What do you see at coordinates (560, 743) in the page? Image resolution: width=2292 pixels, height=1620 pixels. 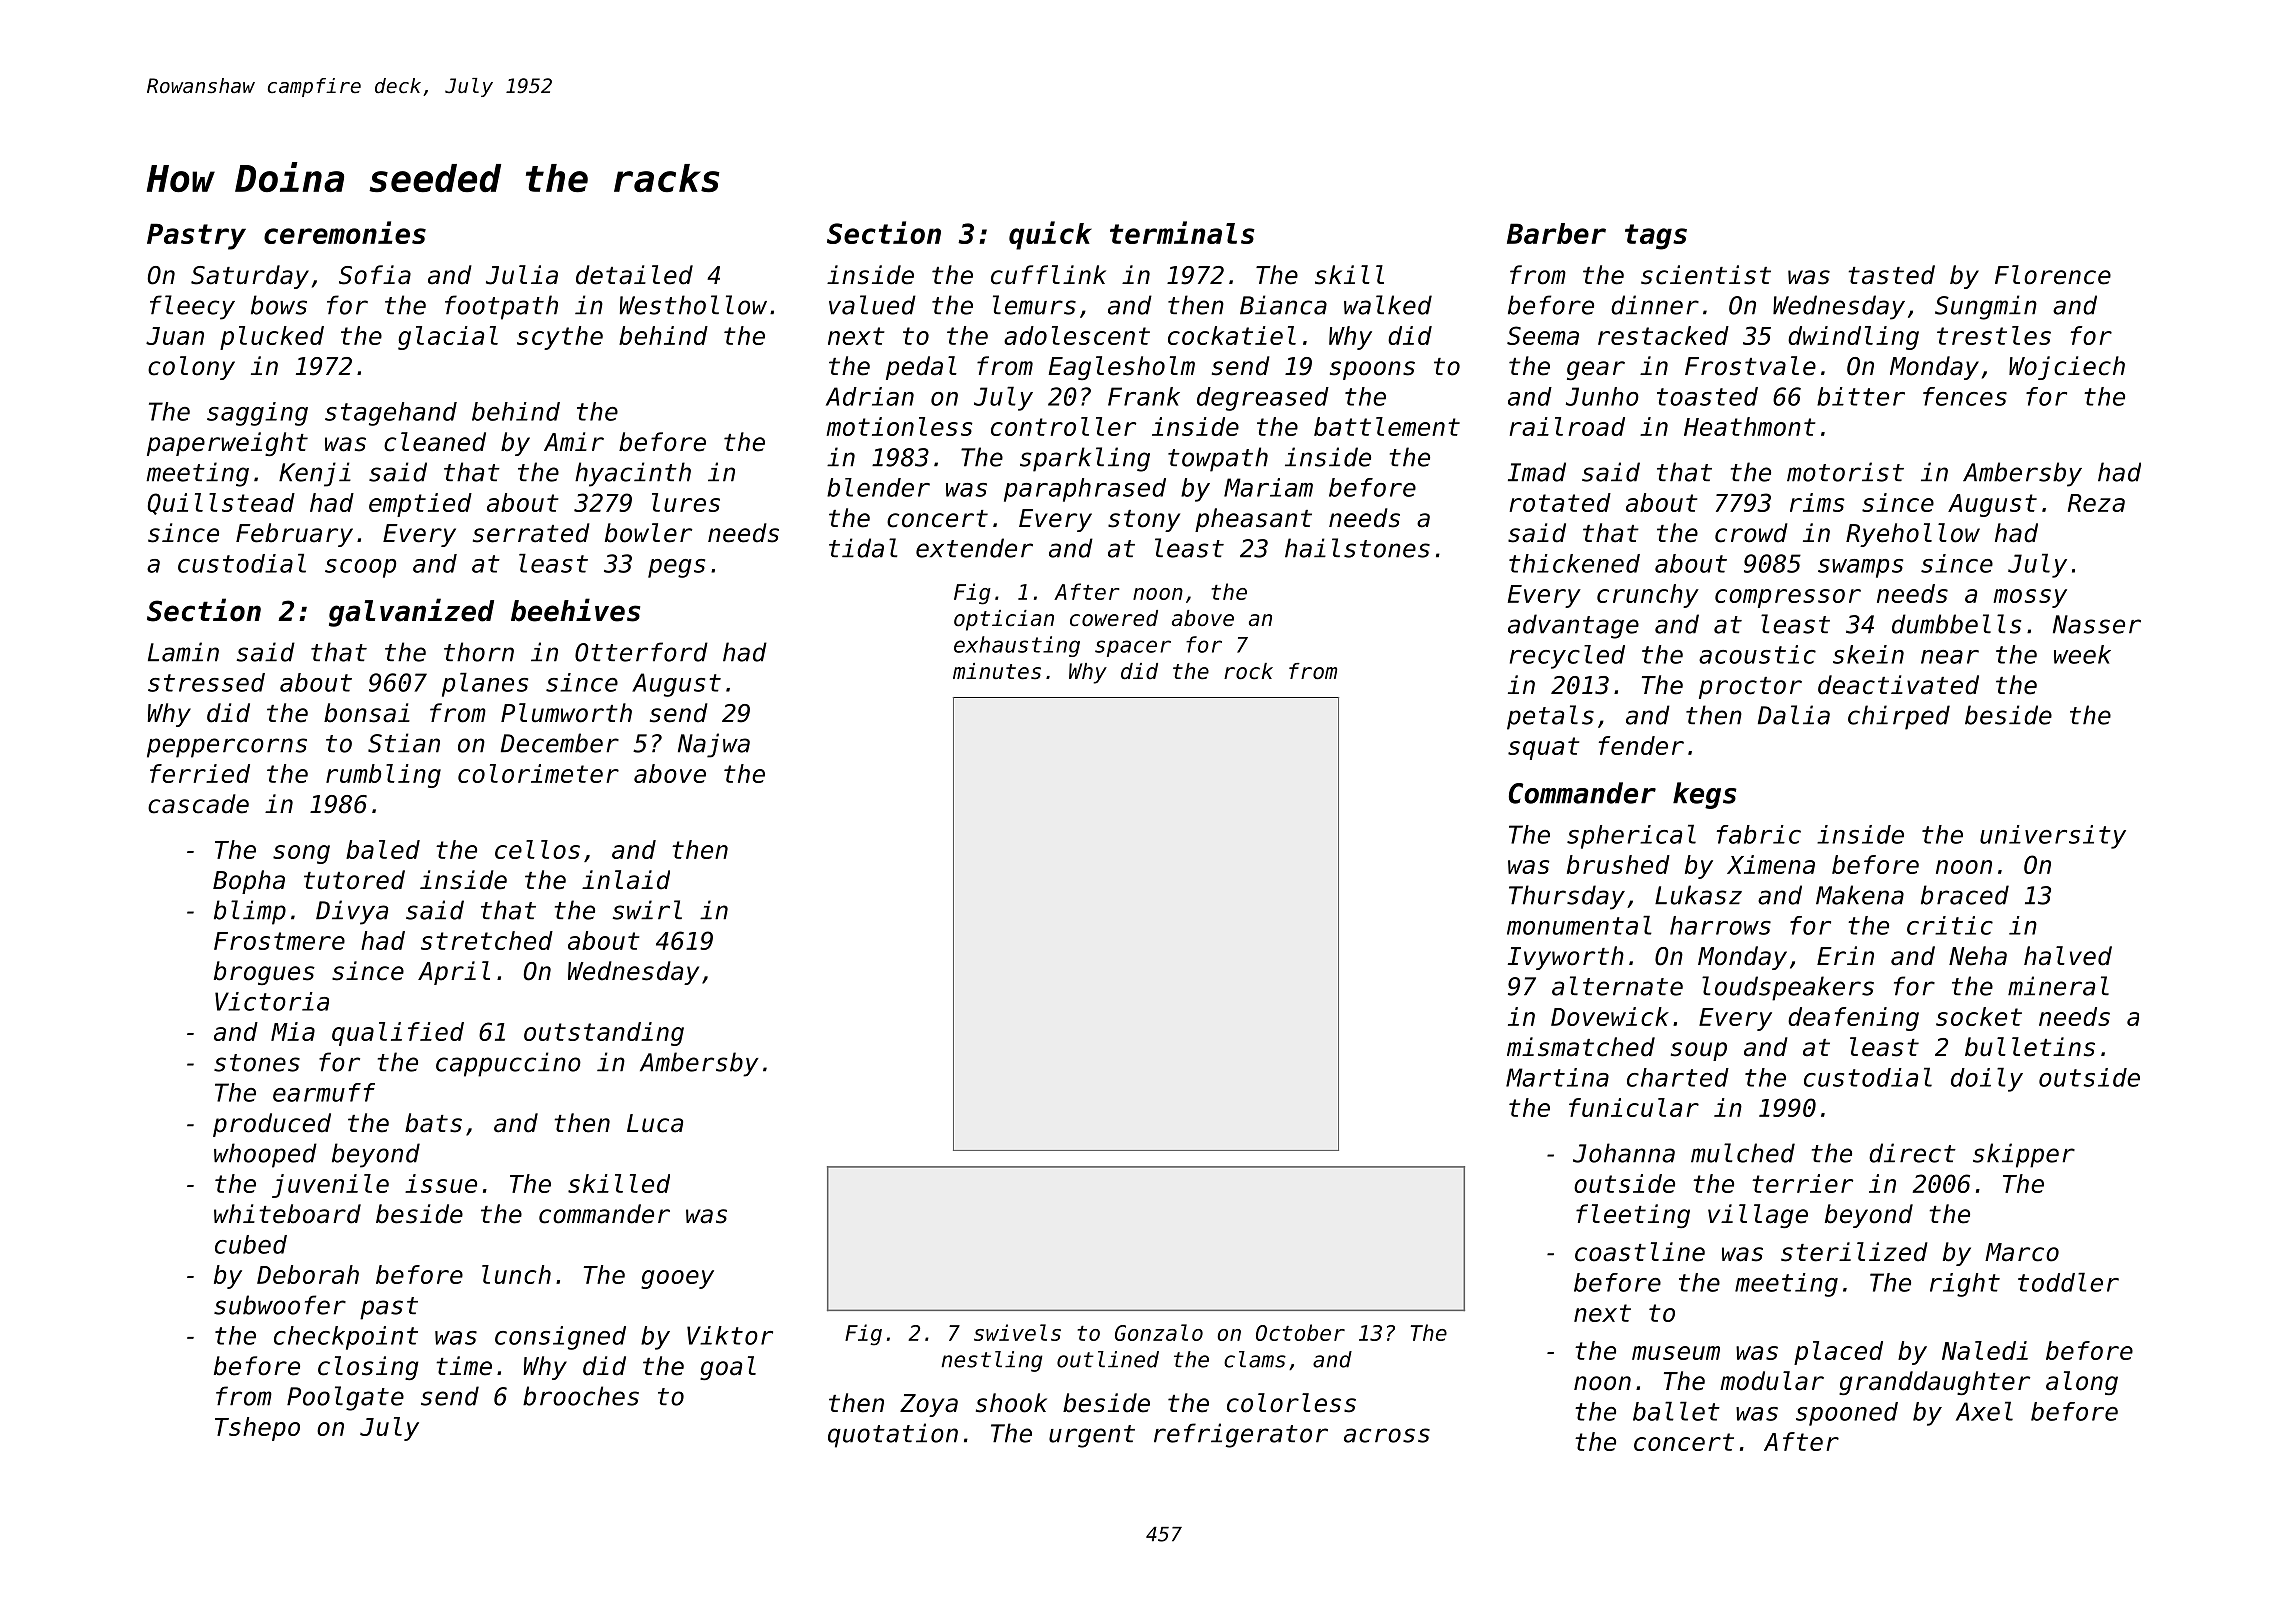 I see `December` at bounding box center [560, 743].
